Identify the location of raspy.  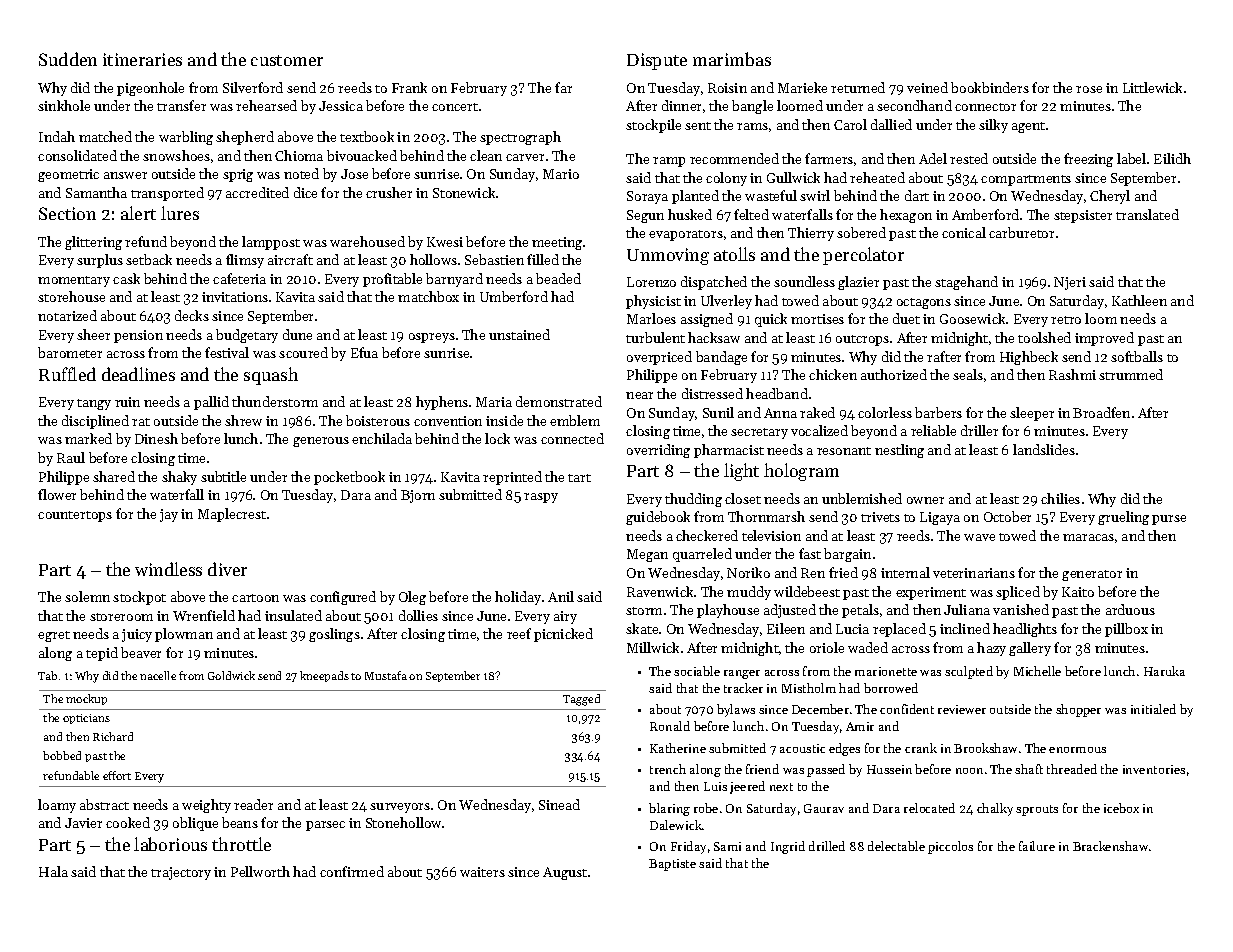
(541, 498).
